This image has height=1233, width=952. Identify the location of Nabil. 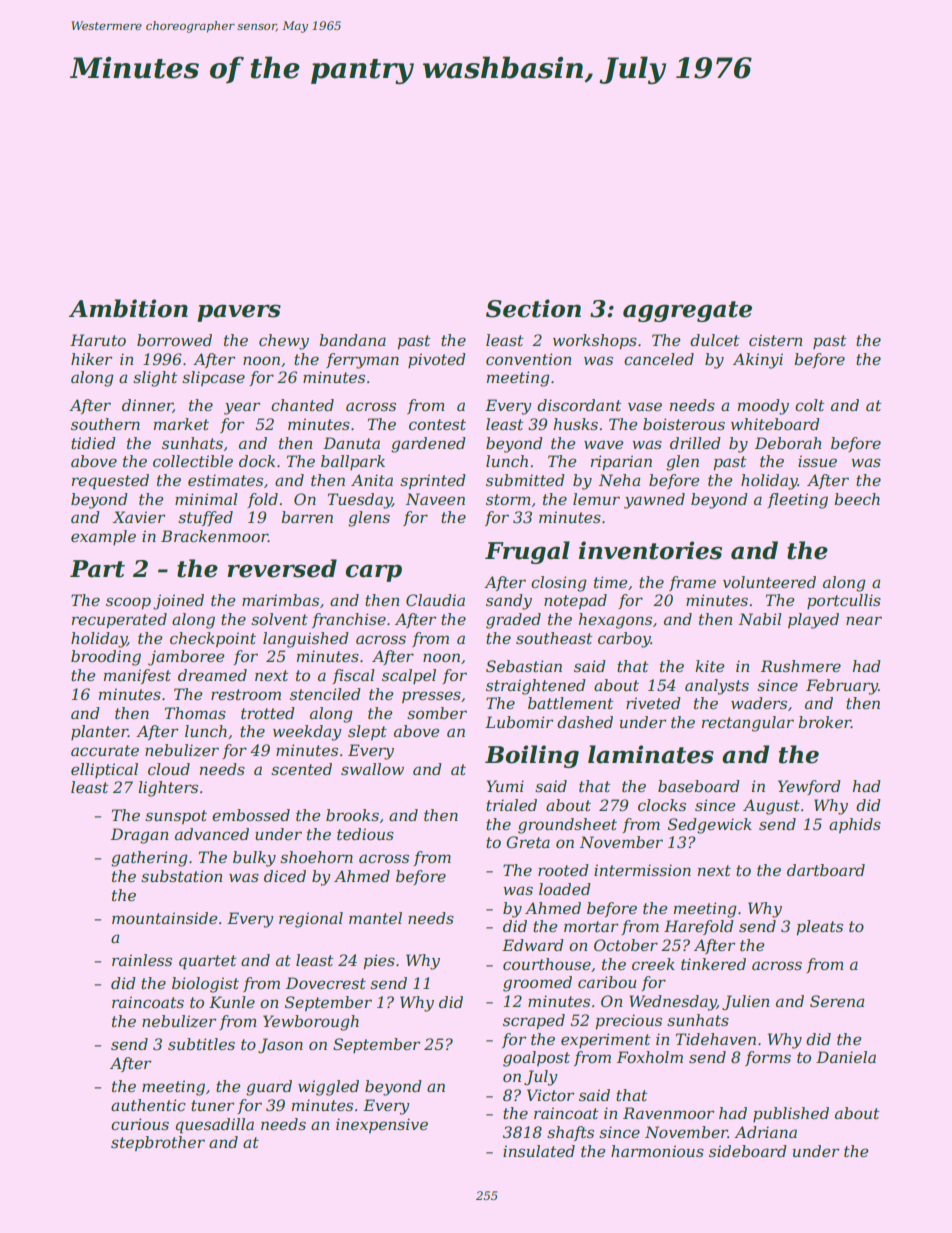
(760, 619).
